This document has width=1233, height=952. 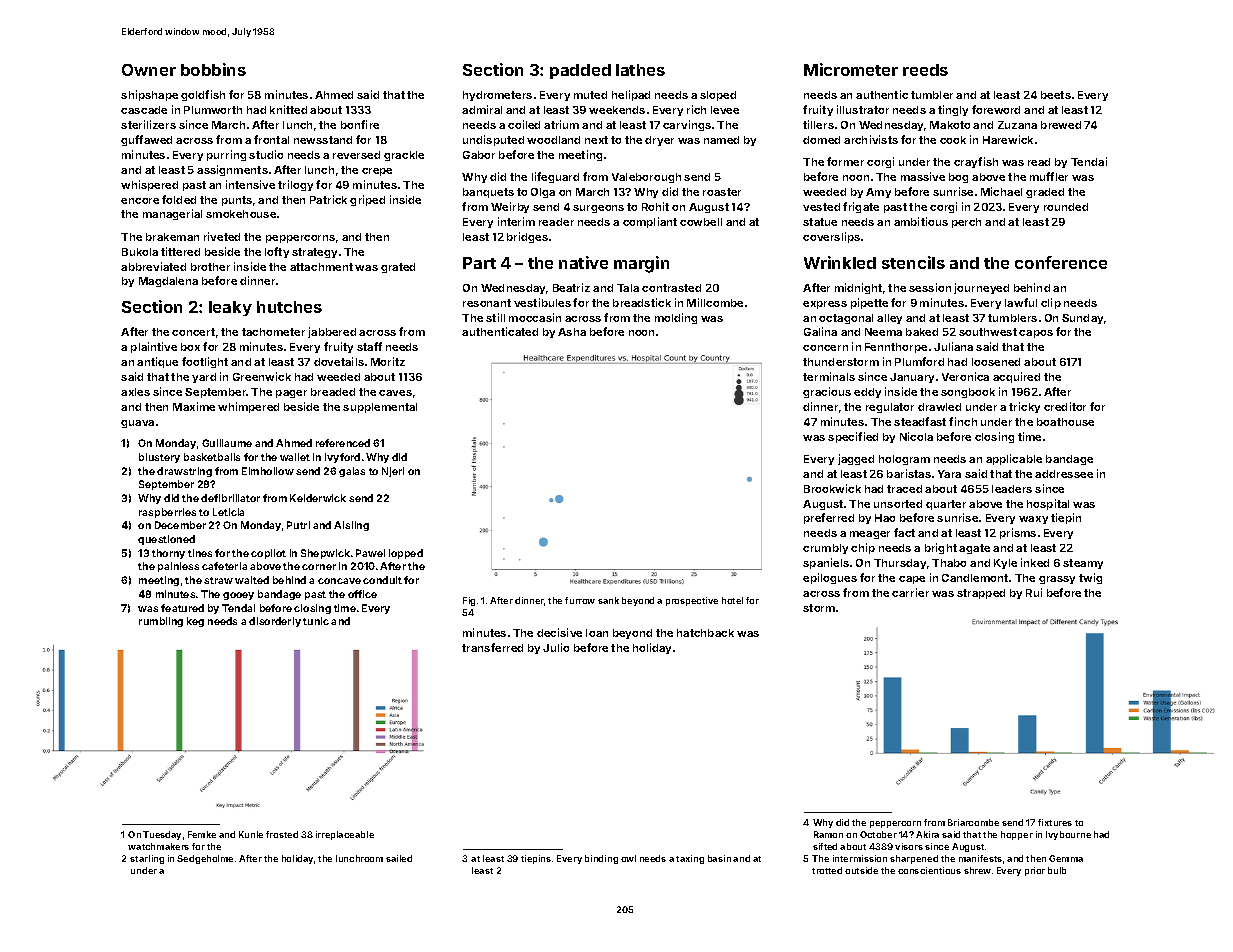 I want to click on Sedgeholme, so click(x=205, y=859).
